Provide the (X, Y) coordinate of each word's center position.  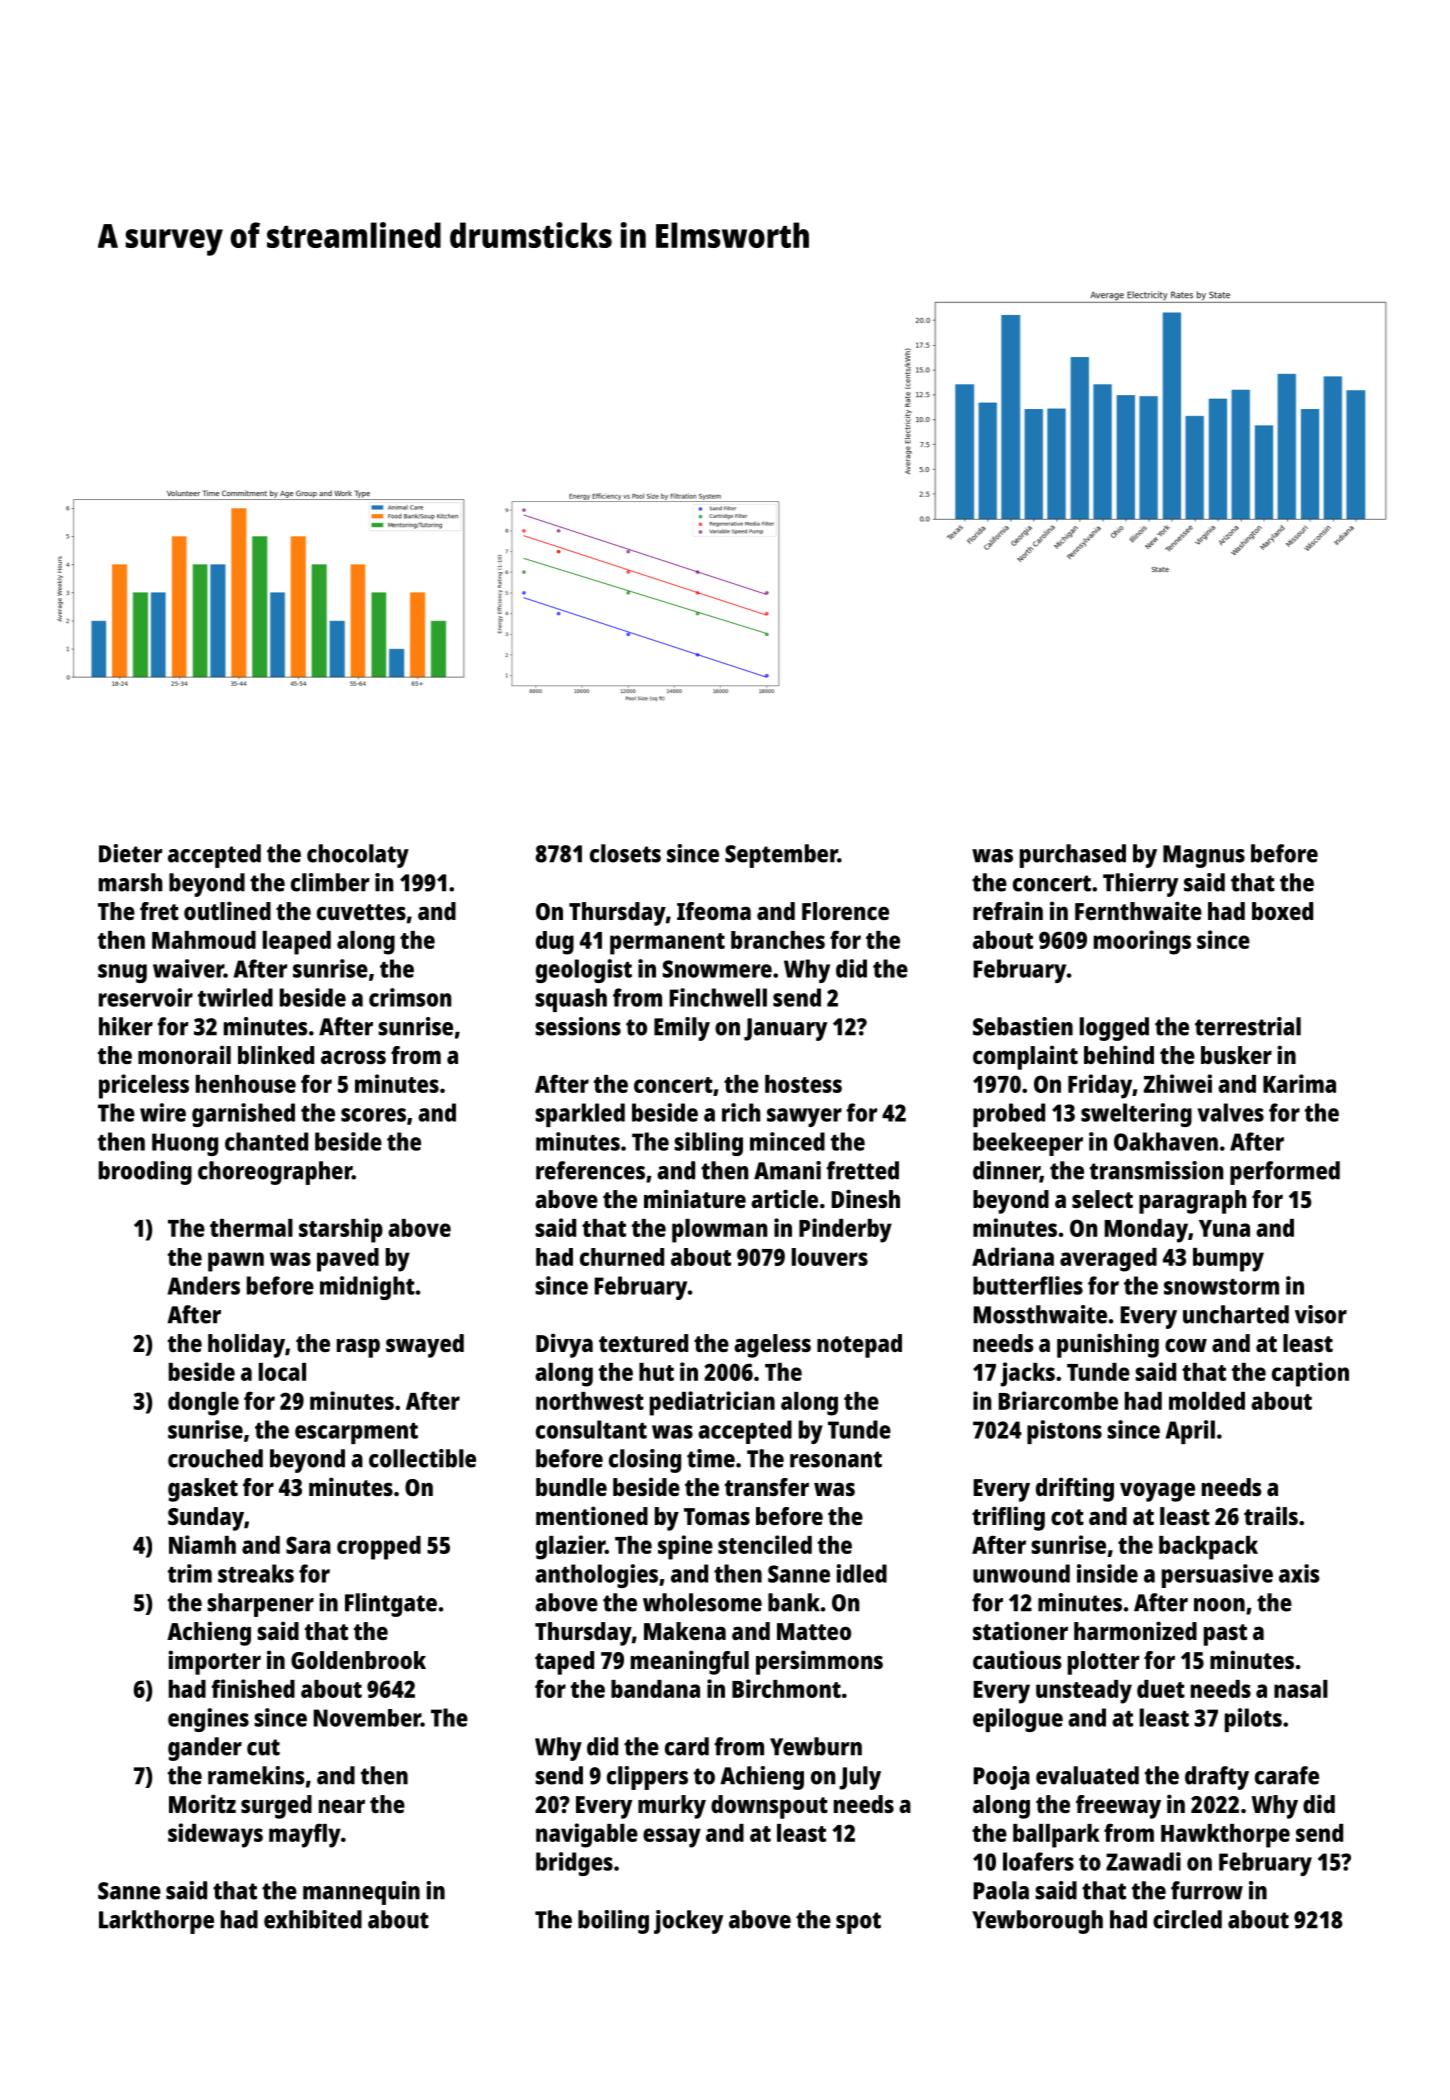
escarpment (356, 1433)
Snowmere (717, 969)
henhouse (246, 1084)
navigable (587, 1835)
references (590, 1170)
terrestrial (1248, 1026)
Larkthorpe (156, 1922)
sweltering (1136, 1115)
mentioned (592, 1515)
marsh (130, 882)
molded (1207, 1401)
